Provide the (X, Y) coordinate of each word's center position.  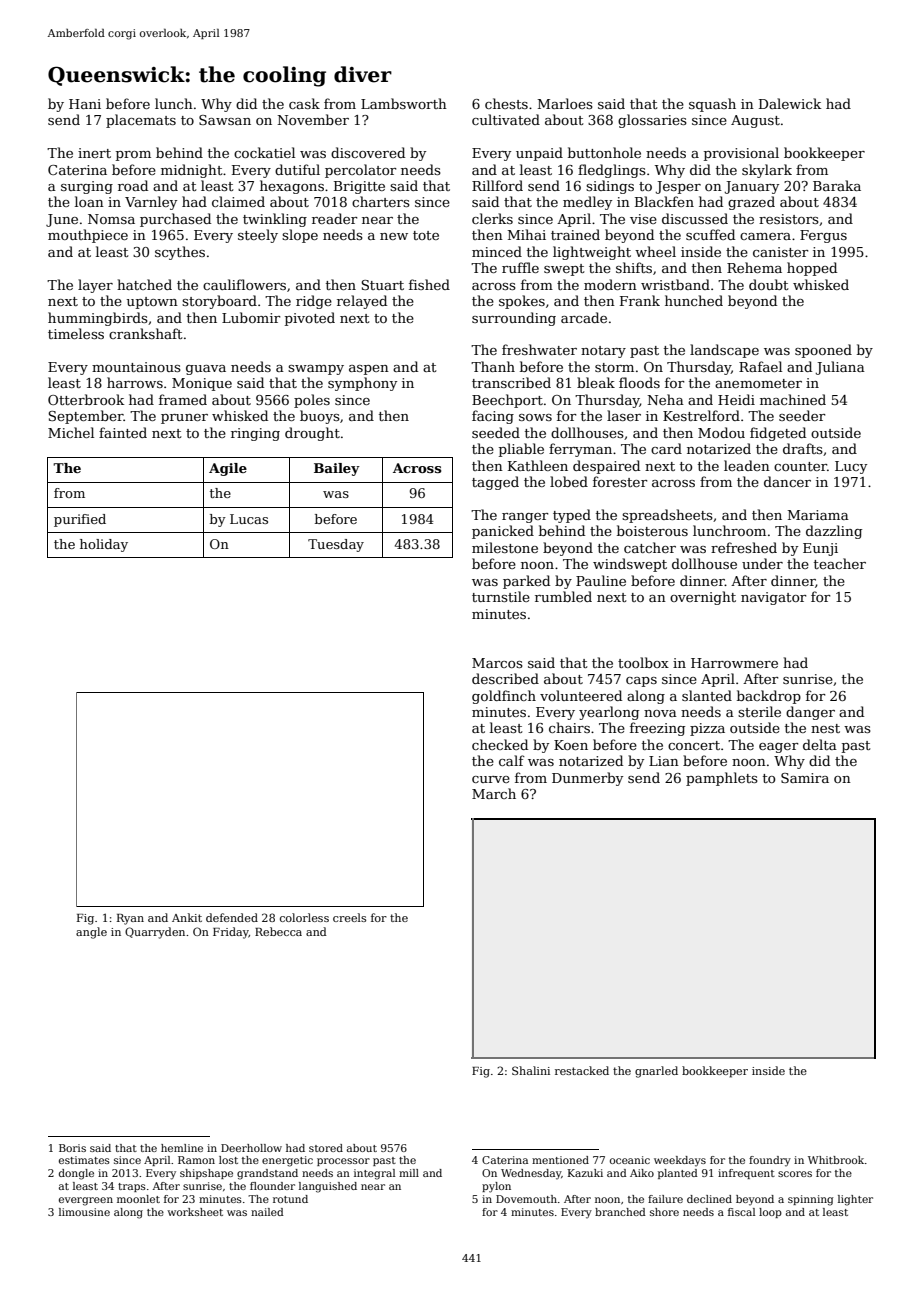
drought (312, 434)
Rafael (760, 366)
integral (374, 1174)
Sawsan (225, 120)
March (494, 793)
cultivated (506, 119)
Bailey (337, 469)
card (666, 448)
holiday (104, 545)
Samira (805, 778)
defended (232, 917)
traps (132, 1187)
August (755, 121)
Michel (71, 432)
